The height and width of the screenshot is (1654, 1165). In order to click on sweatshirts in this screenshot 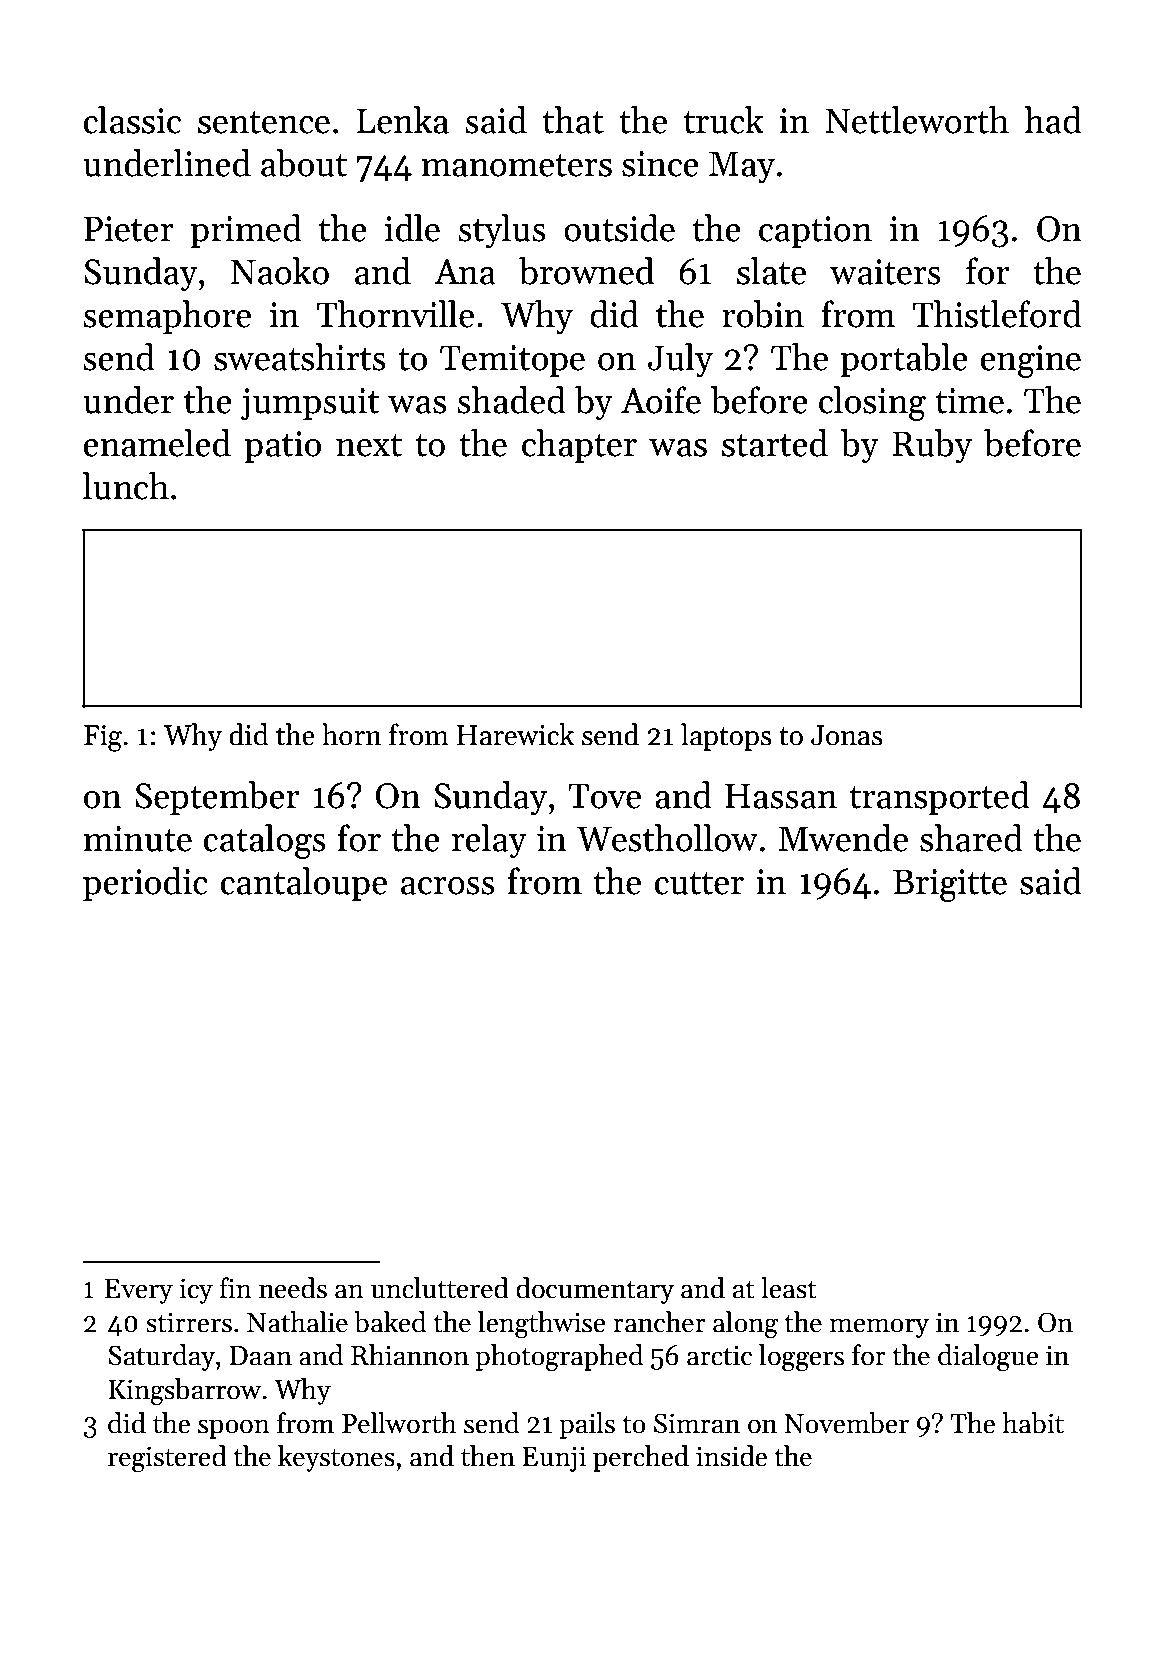, I will do `click(300, 357)`.
